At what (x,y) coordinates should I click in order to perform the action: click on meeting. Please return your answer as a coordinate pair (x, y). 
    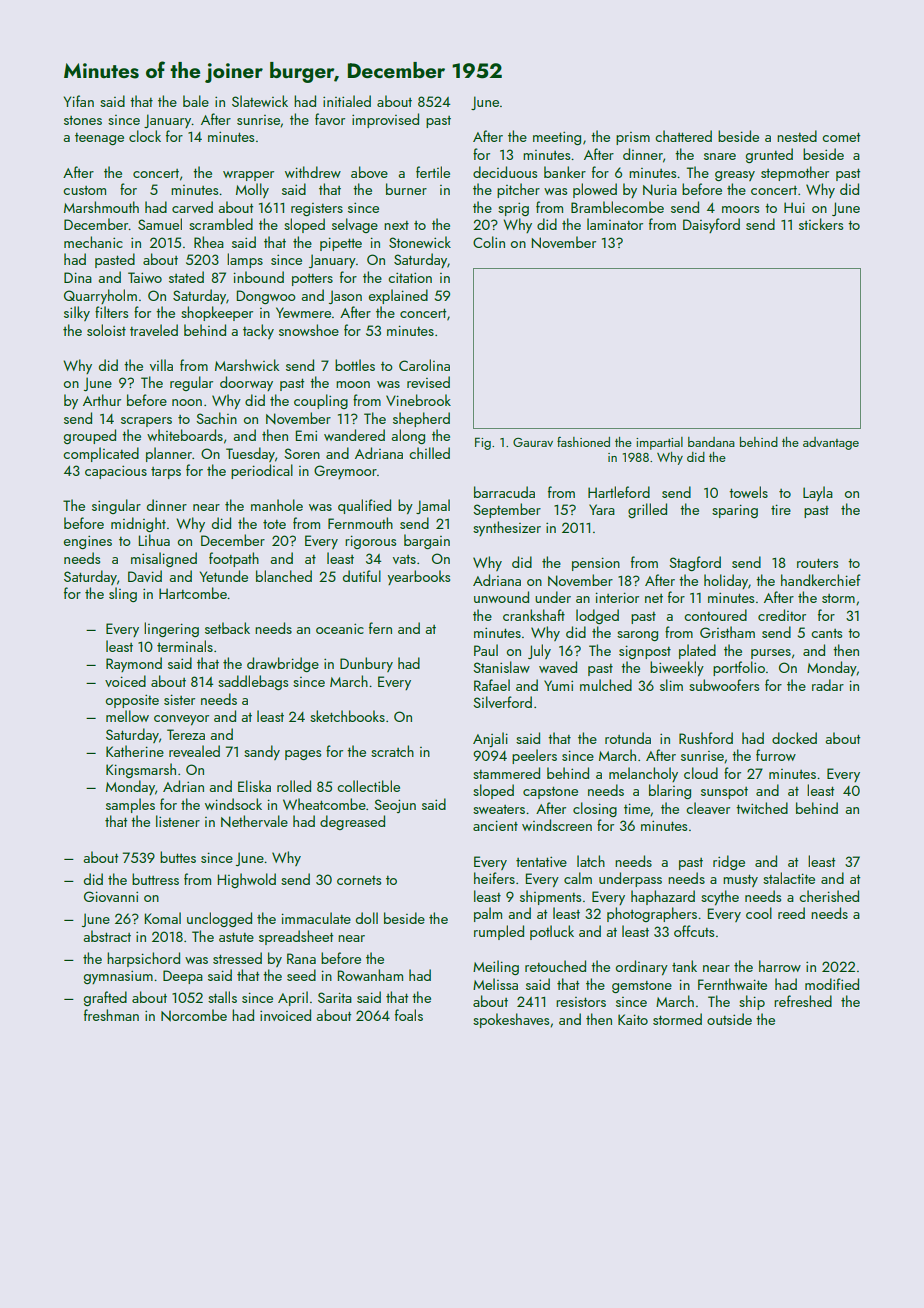
    Looking at the image, I should click on (557, 138).
